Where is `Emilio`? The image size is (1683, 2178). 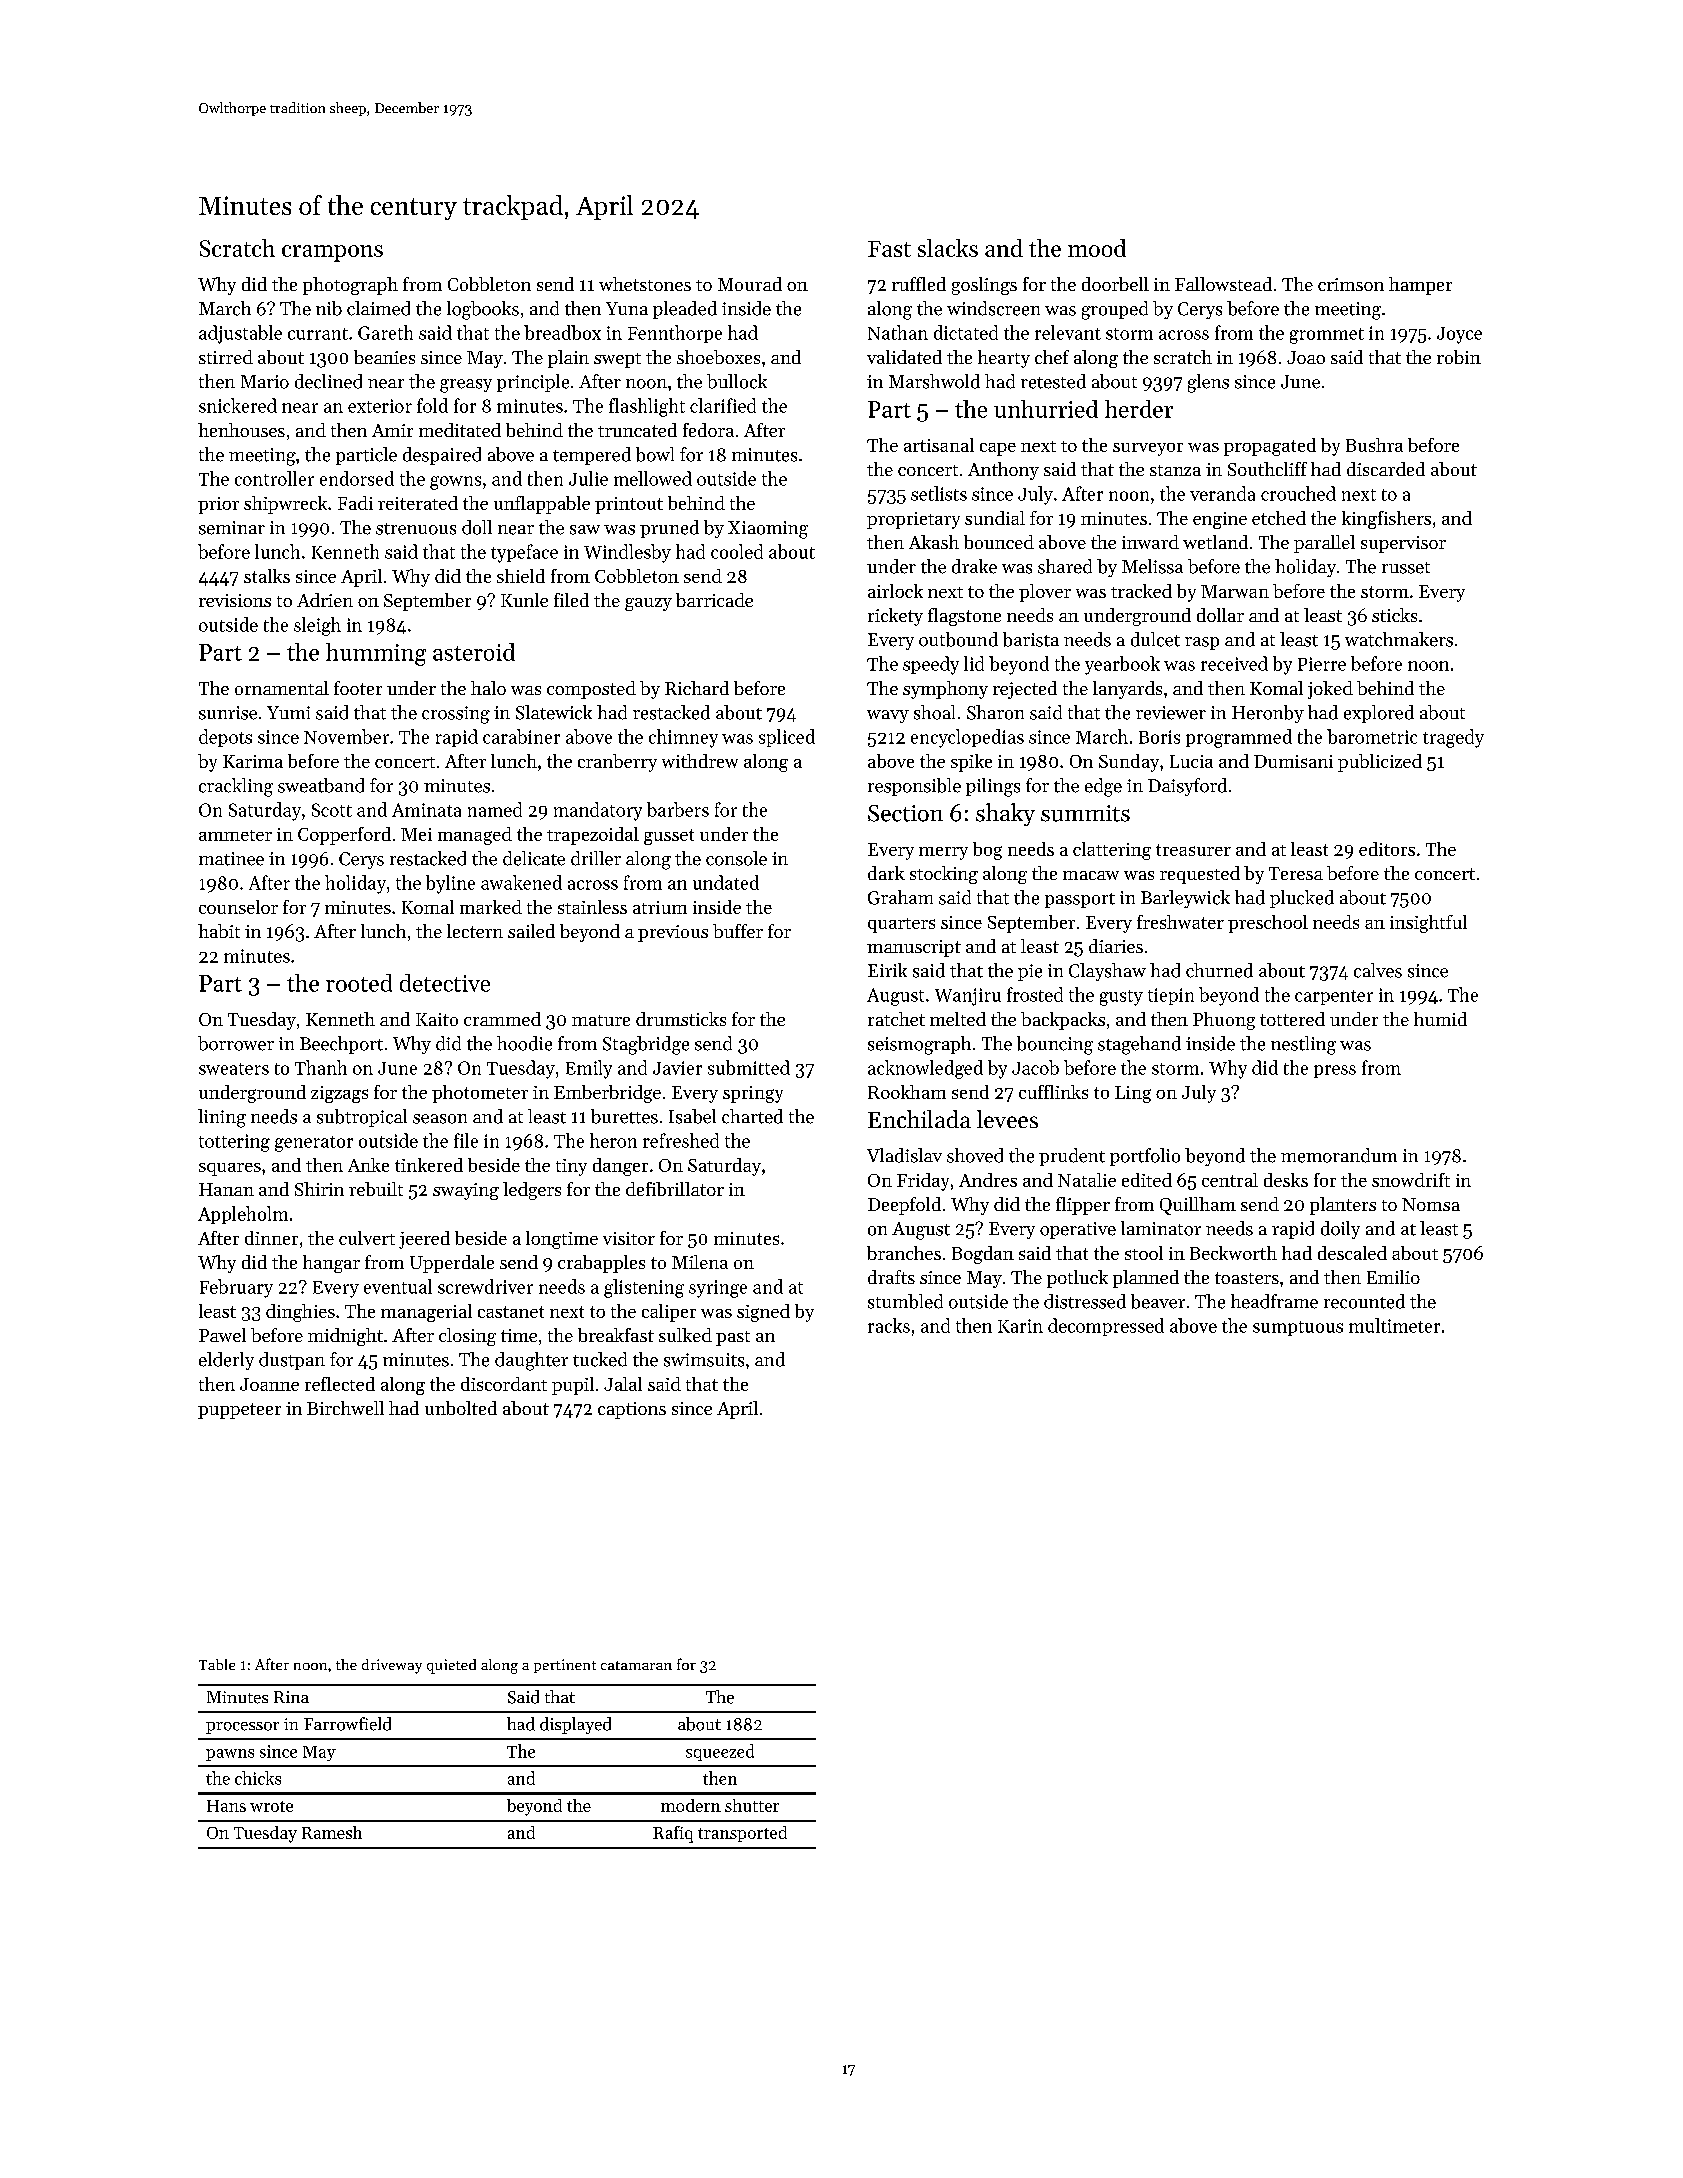 Emilio is located at coordinates (1393, 1277).
